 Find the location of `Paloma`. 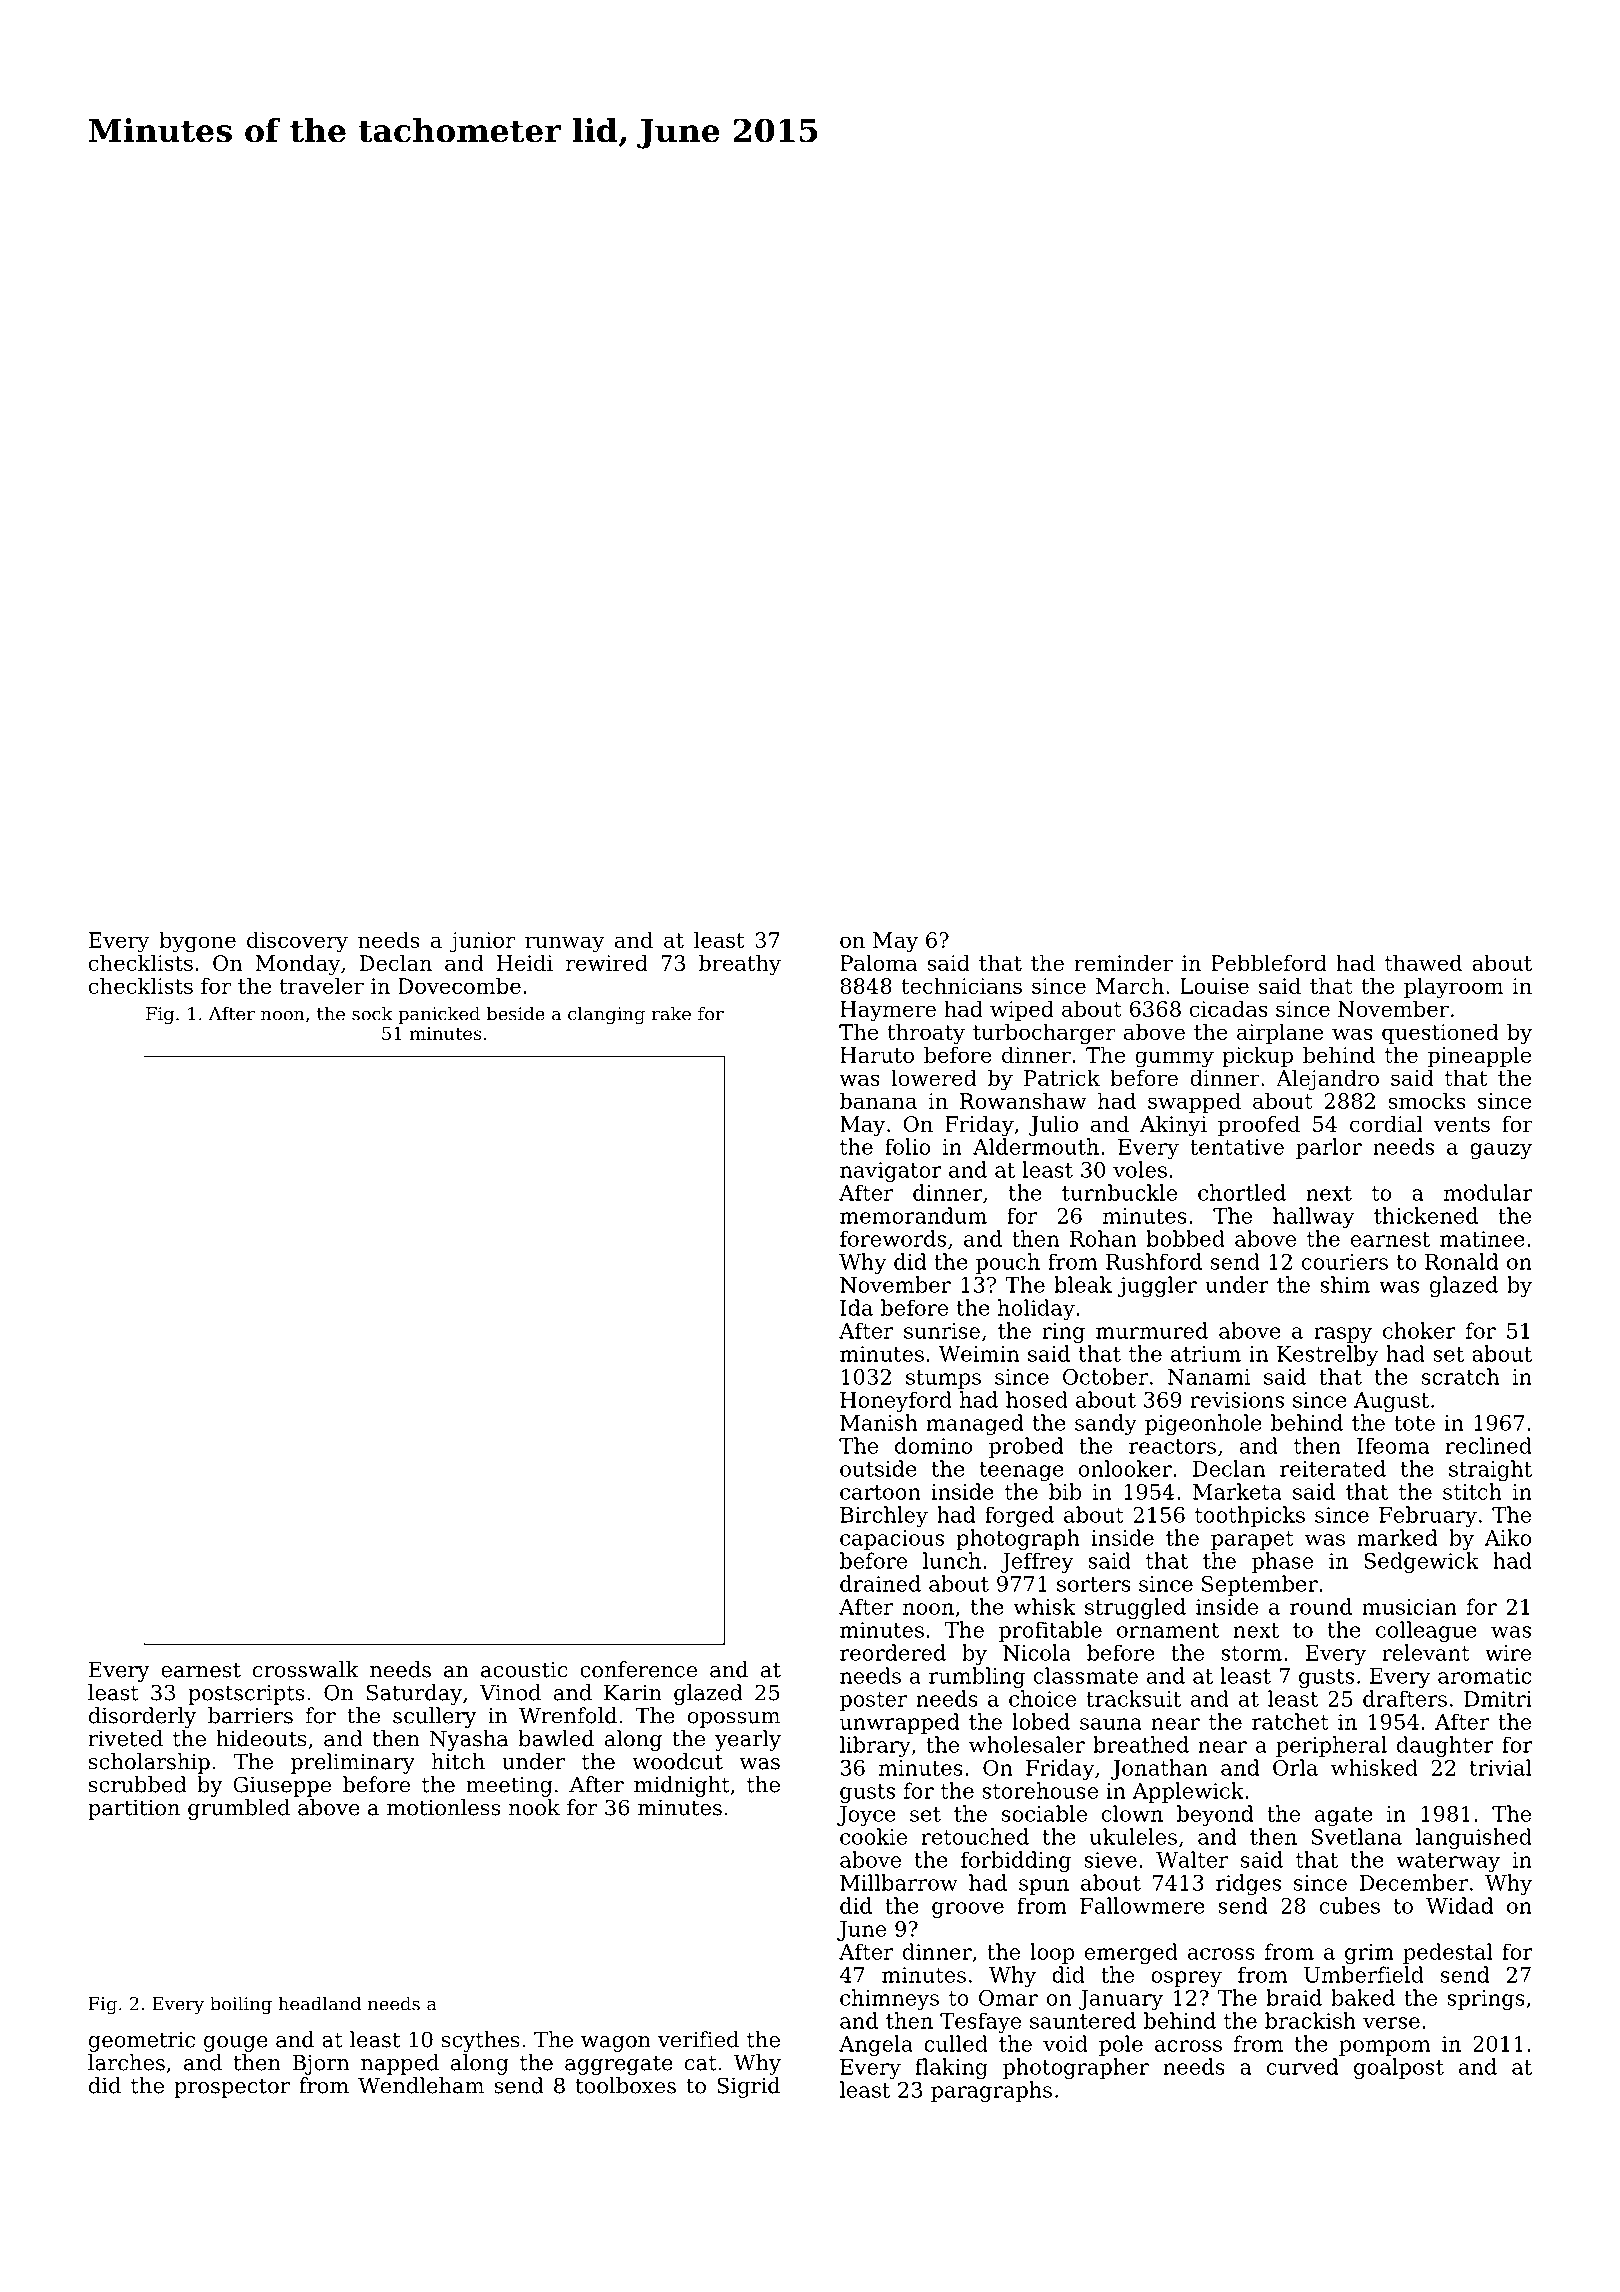

Paloma is located at coordinates (878, 962).
